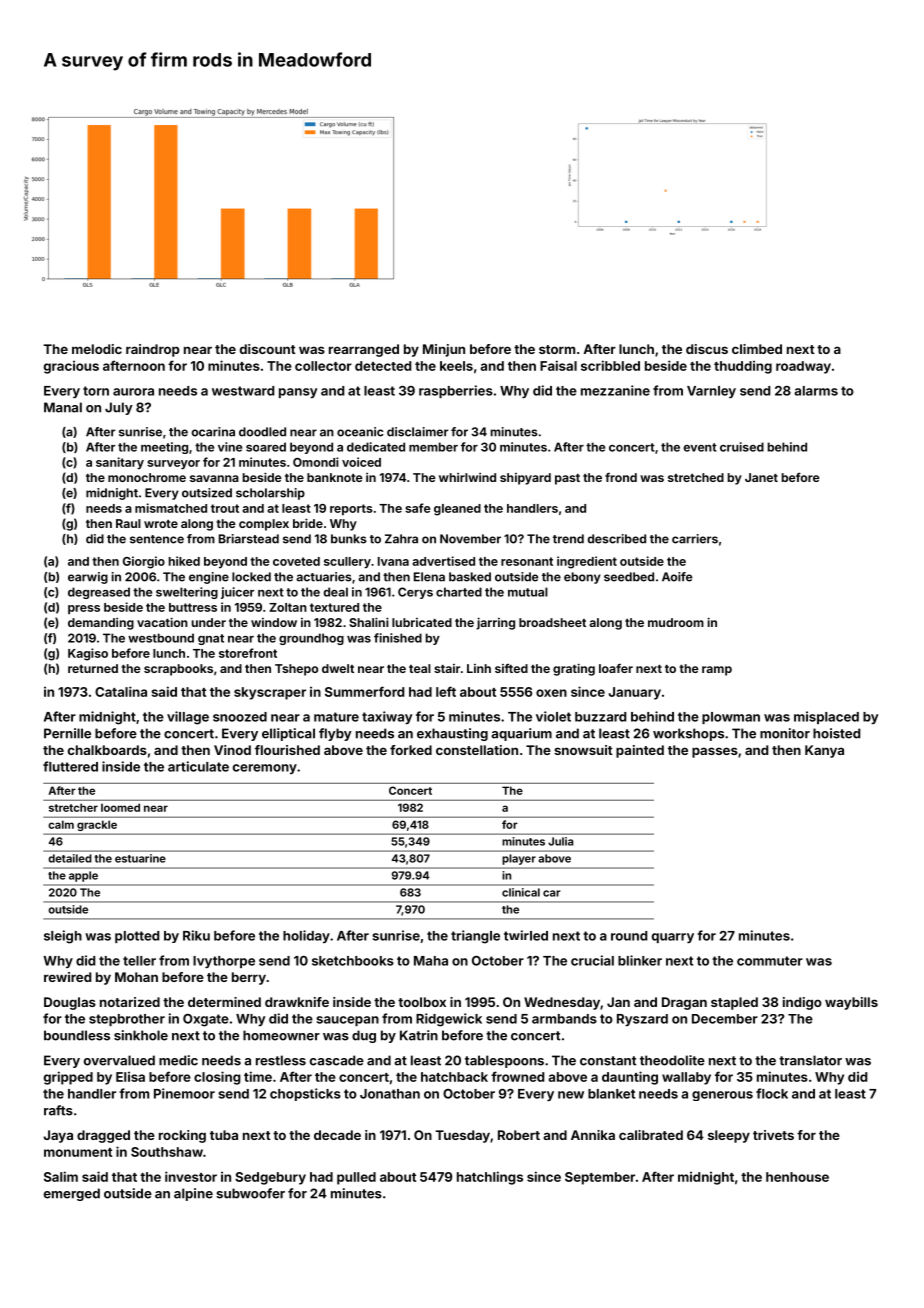 Image resolution: width=924 pixels, height=1308 pixels. What do you see at coordinates (133, 392) in the screenshot?
I see `aurora` at bounding box center [133, 392].
